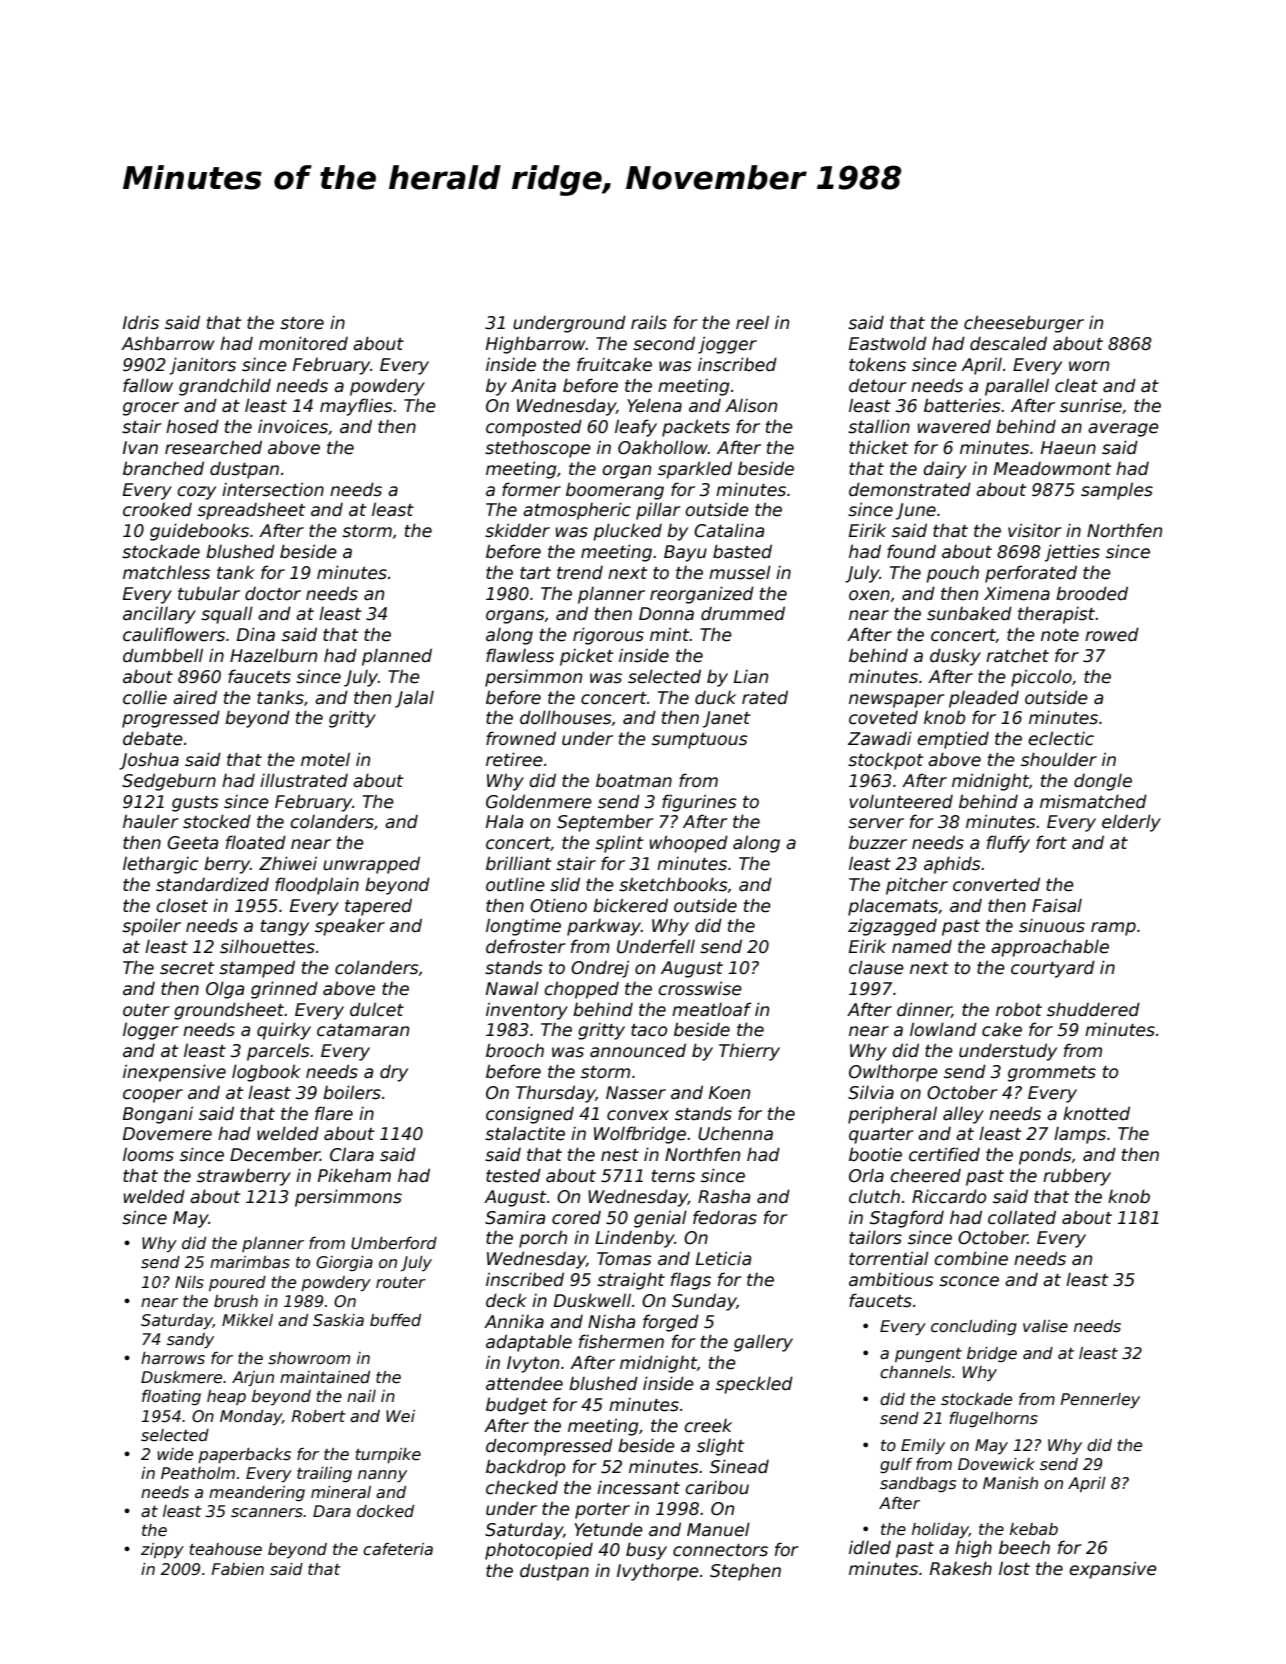 The width and height of the image is (1286, 1664). Describe the element at coordinates (371, 865) in the image. I see `unwrapped` at that location.
